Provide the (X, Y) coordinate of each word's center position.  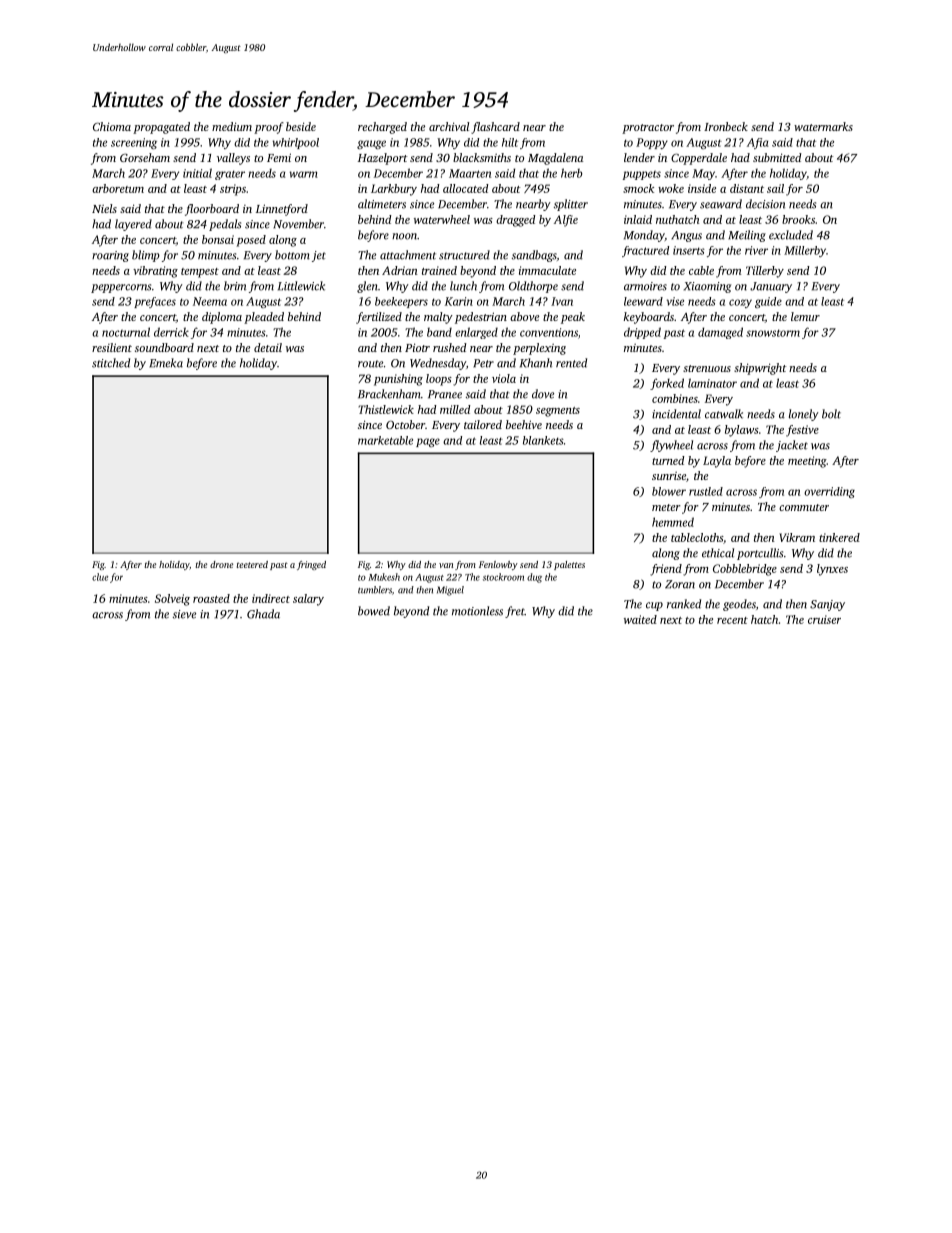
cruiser (824, 619)
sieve (184, 614)
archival (449, 126)
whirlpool (296, 143)
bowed (374, 611)
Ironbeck (726, 126)
